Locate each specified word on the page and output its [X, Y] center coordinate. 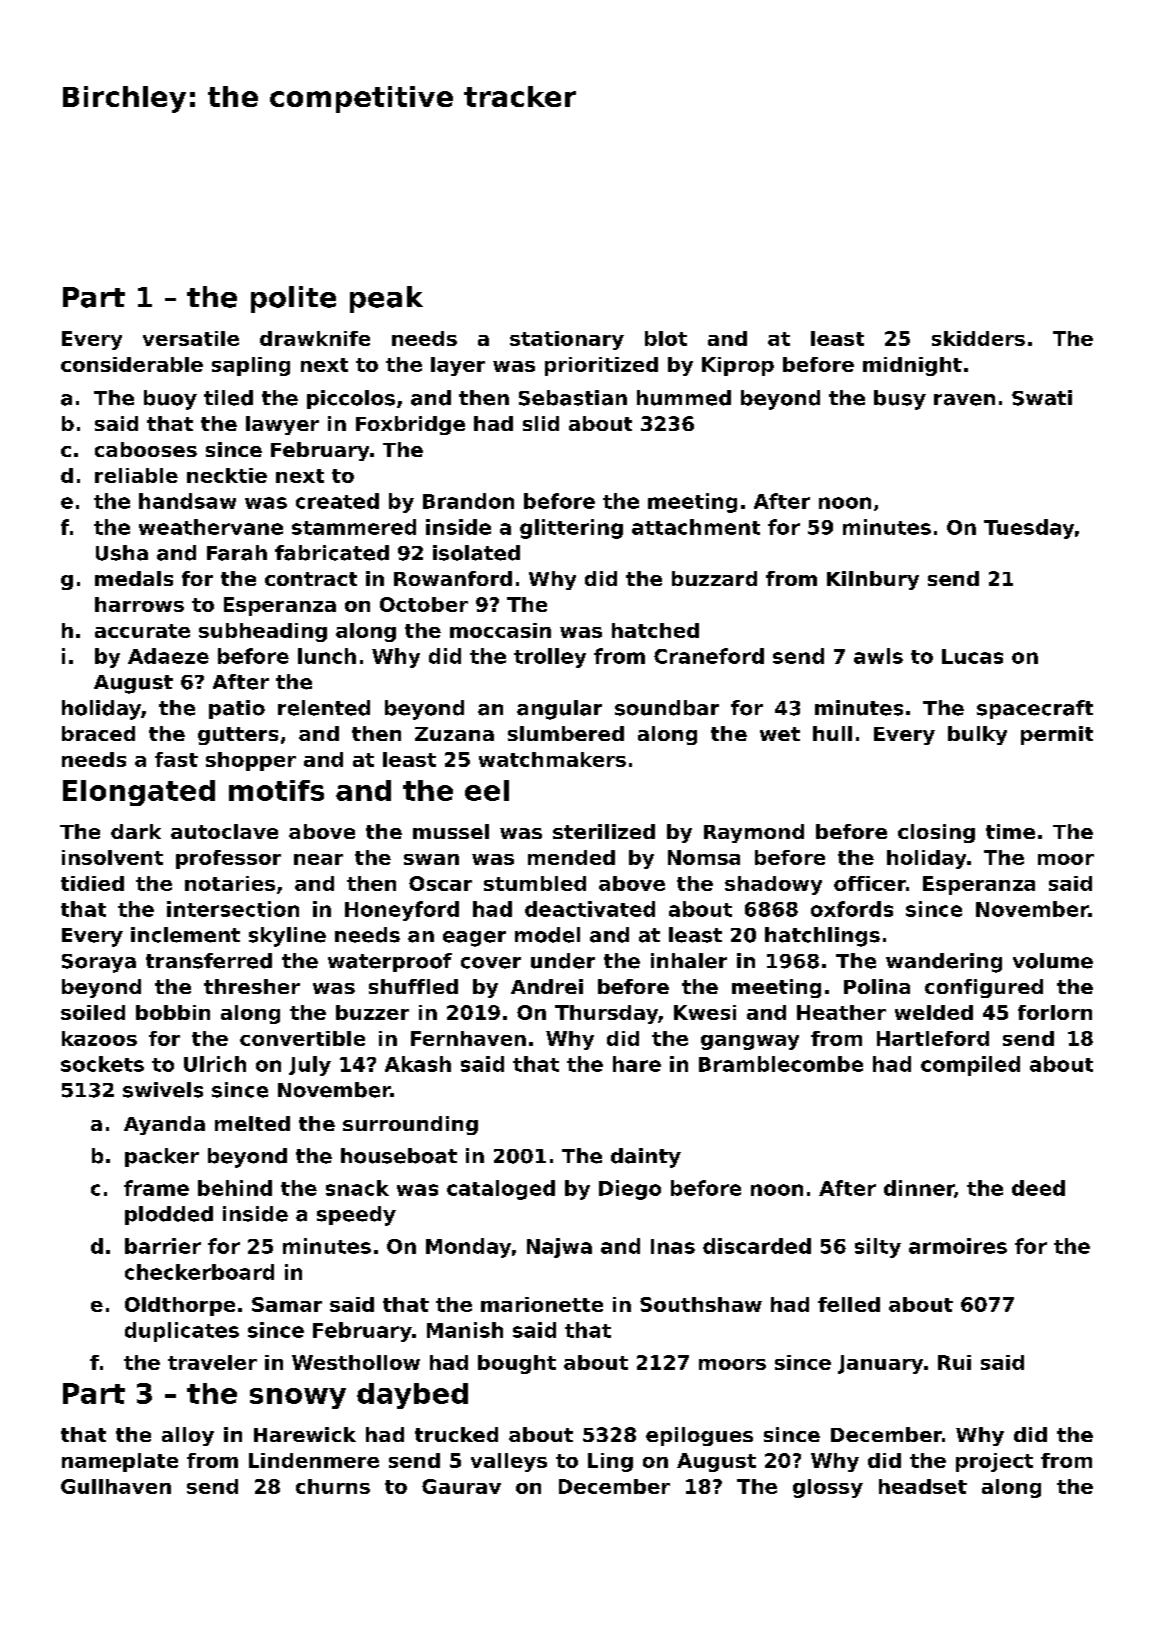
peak [386, 299]
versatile [191, 338]
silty [878, 1248]
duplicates [182, 1332]
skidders [978, 338]
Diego [630, 1190]
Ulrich [215, 1064]
